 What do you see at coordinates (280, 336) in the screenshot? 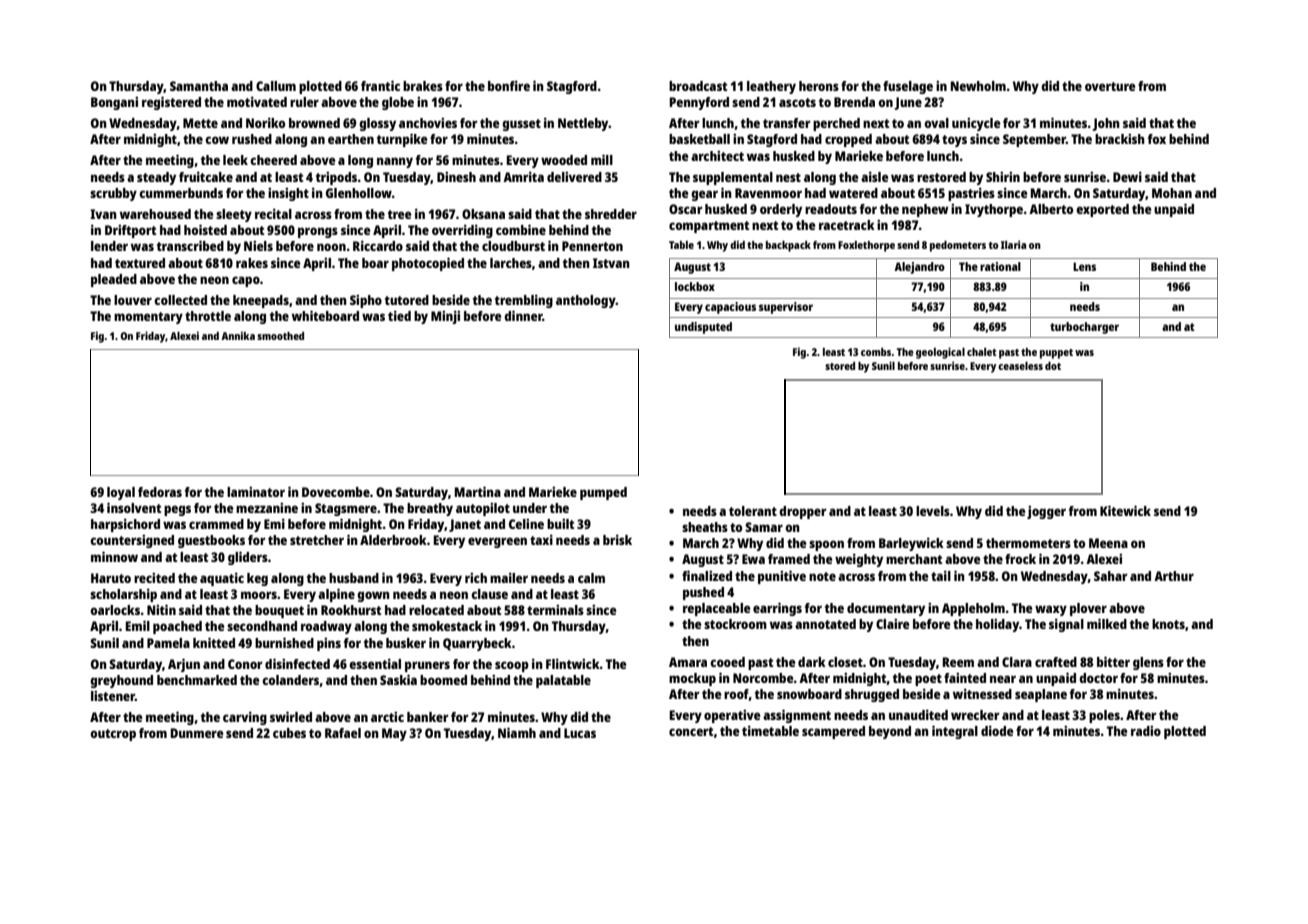
I see `smoothed` at bounding box center [280, 336].
